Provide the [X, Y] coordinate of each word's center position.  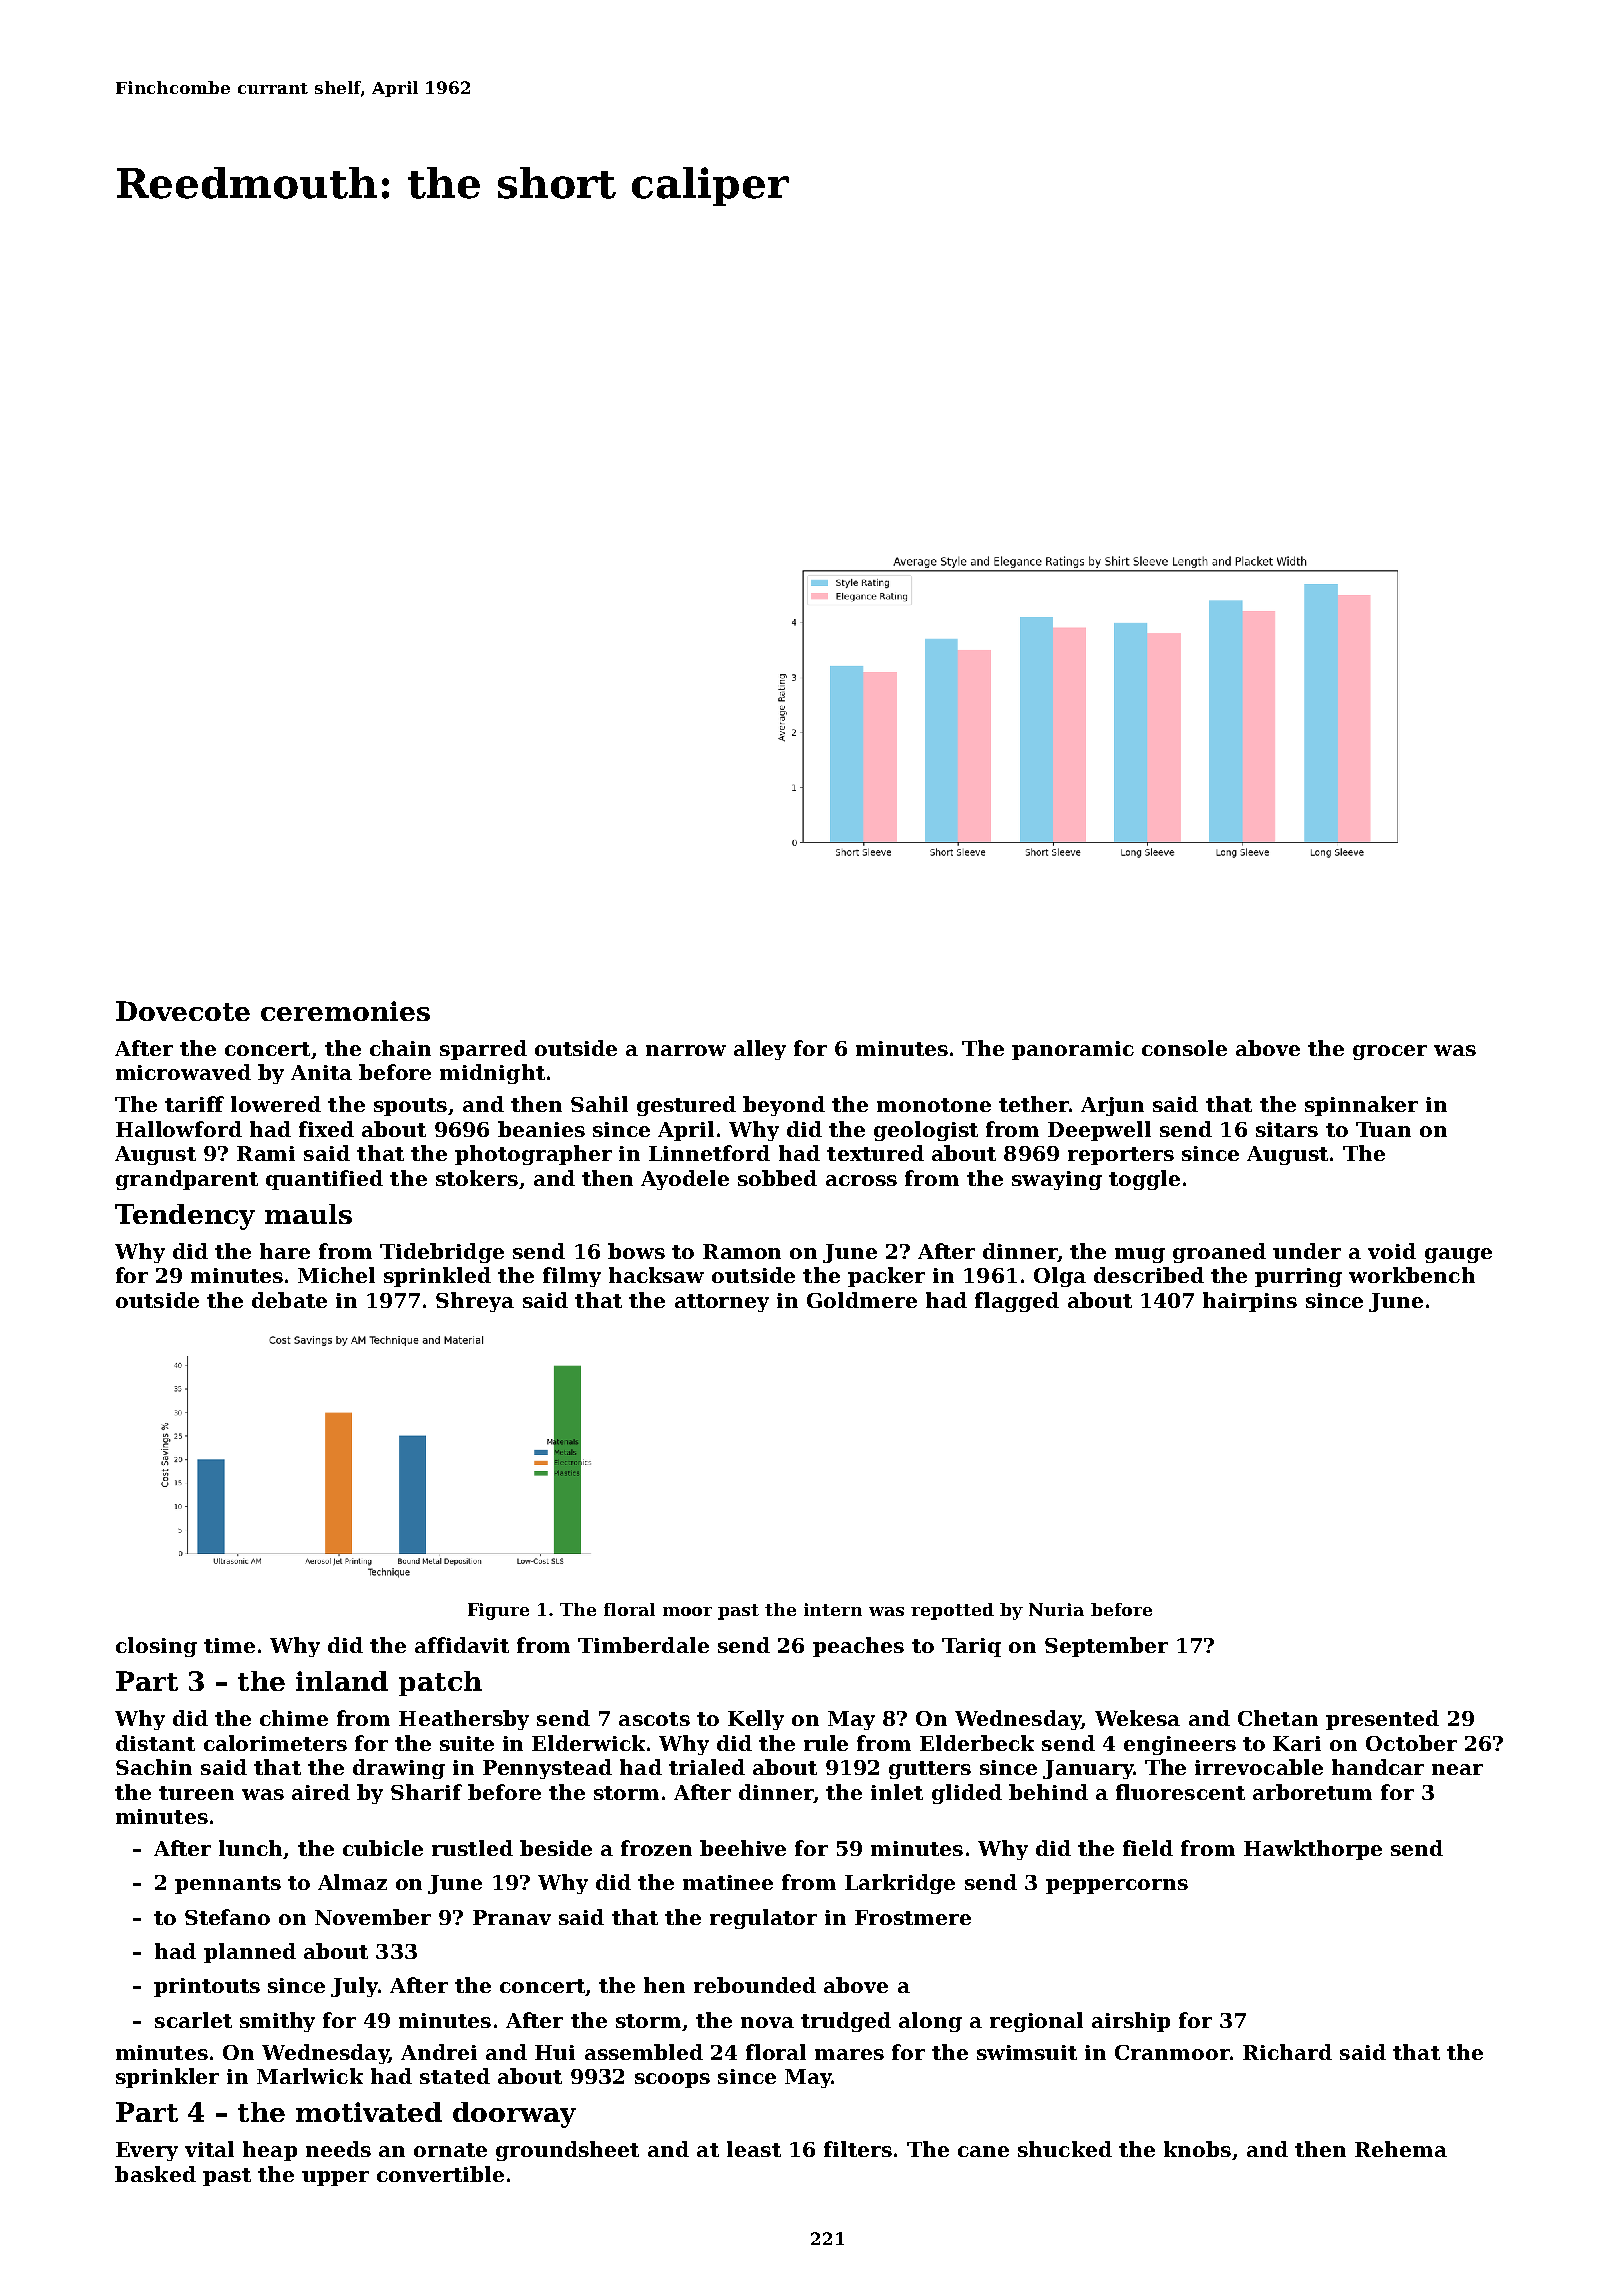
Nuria [1056, 1609]
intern [833, 1609]
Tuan [1383, 1129]
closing [156, 1647]
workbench [1412, 1275]
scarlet [193, 2020]
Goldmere [862, 1300]
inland [342, 1681]
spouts [410, 1107]
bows [636, 1251]
